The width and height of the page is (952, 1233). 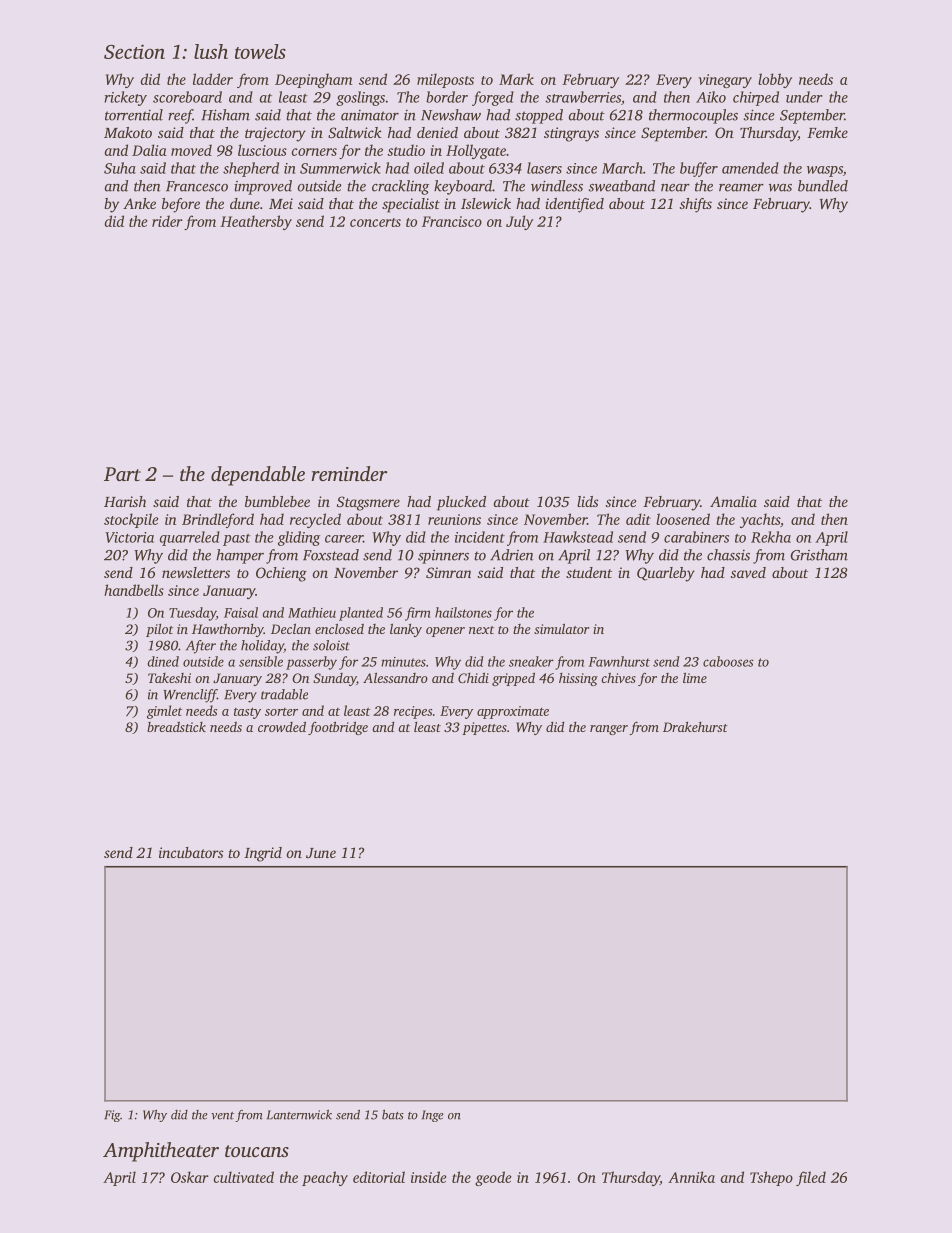 I want to click on vent, so click(x=222, y=1116).
